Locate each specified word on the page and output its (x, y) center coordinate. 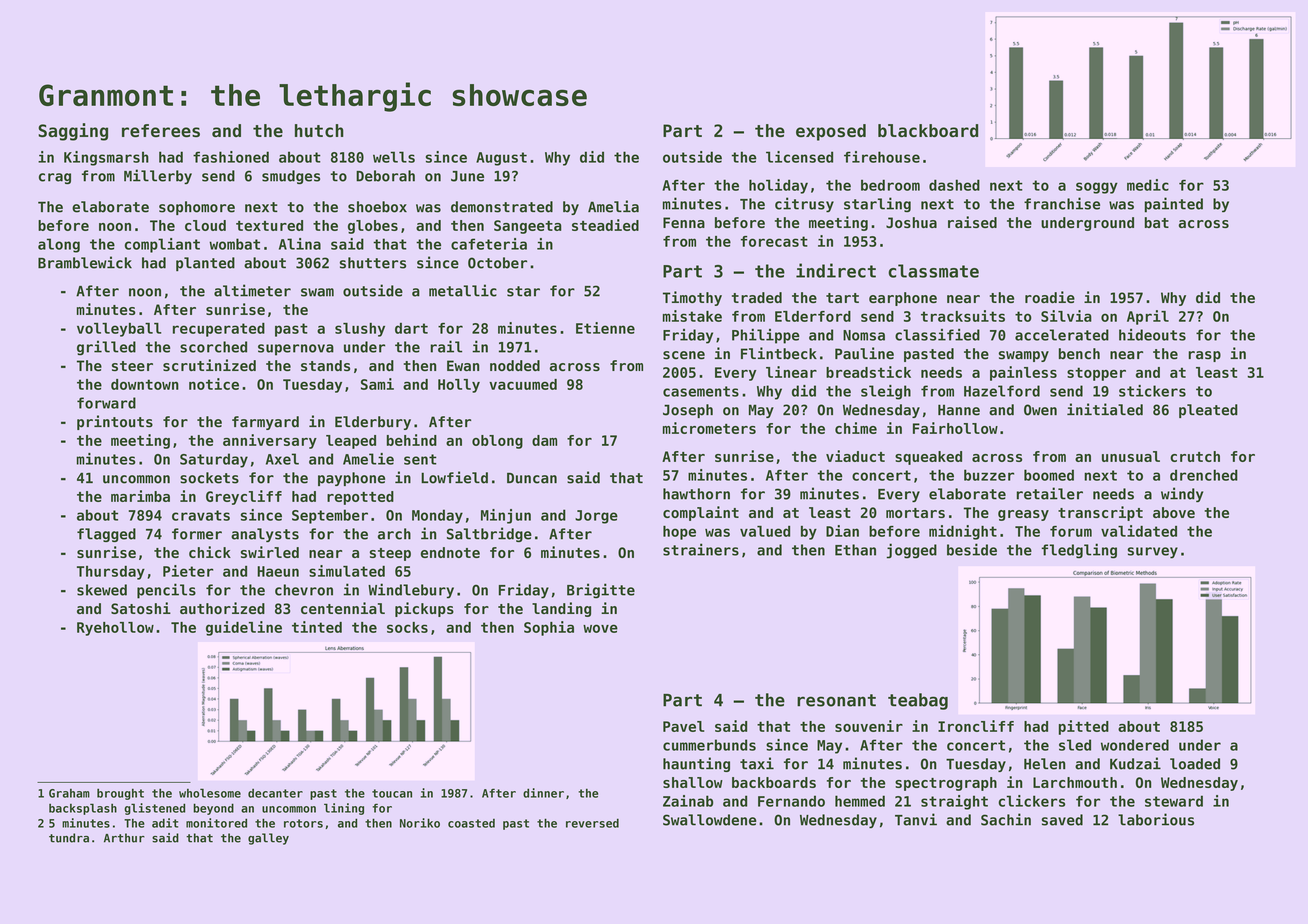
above (1174, 512)
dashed (954, 185)
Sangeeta (528, 227)
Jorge (596, 517)
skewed (102, 590)
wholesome (210, 793)
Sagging (73, 132)
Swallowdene (709, 820)
